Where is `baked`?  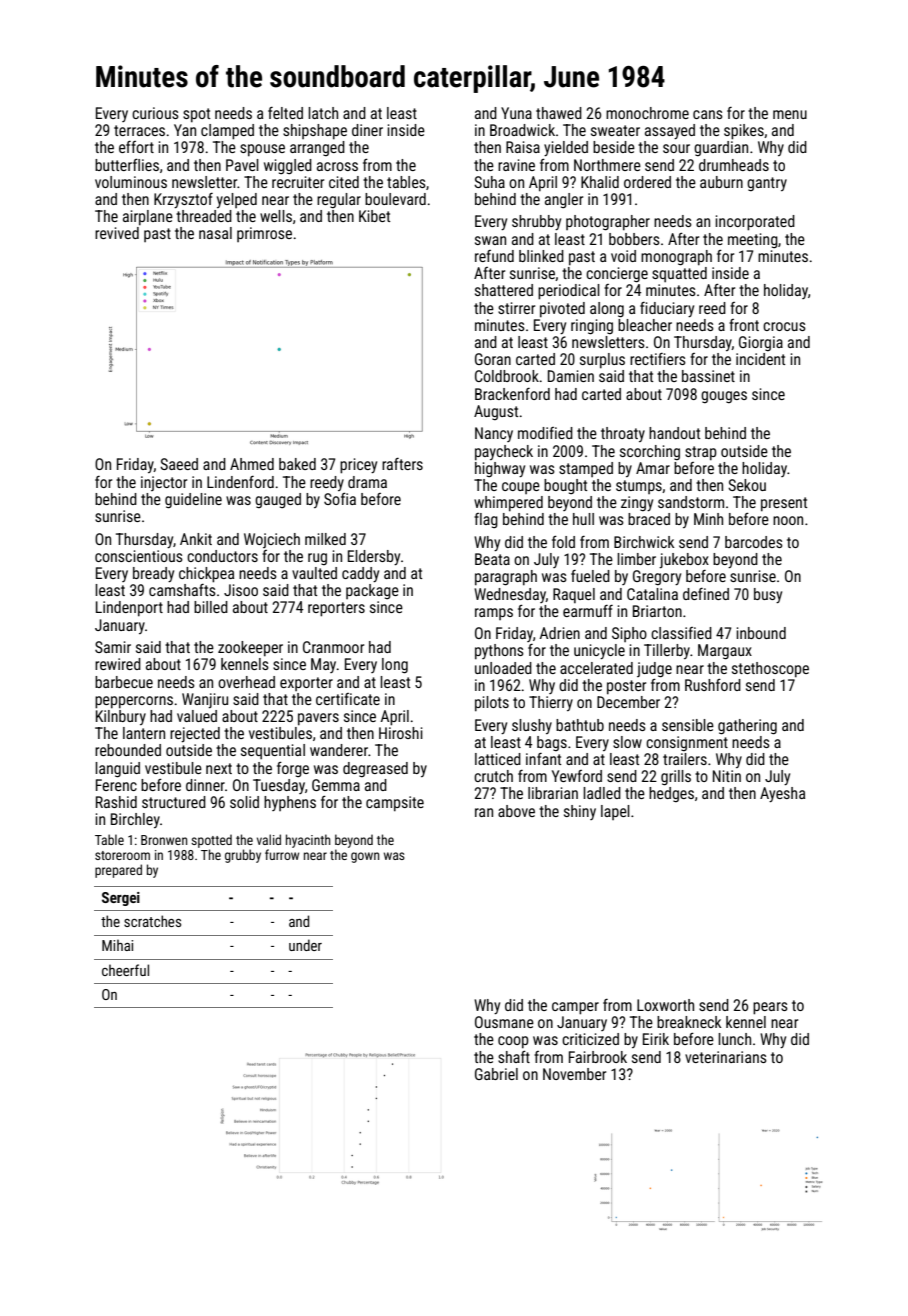
baked is located at coordinates (297, 464).
